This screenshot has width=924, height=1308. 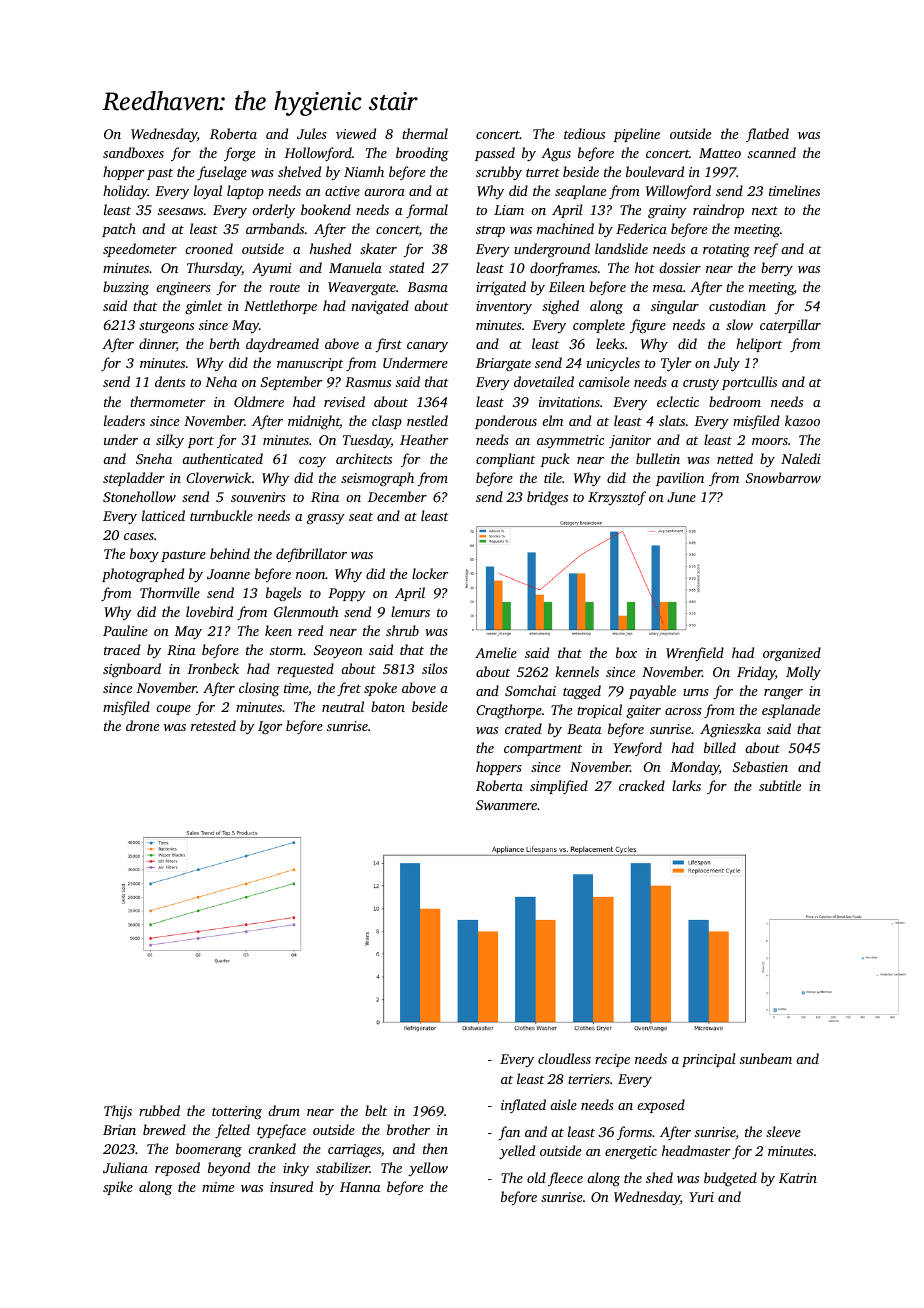 What do you see at coordinates (791, 711) in the screenshot?
I see `esplanade` at bounding box center [791, 711].
